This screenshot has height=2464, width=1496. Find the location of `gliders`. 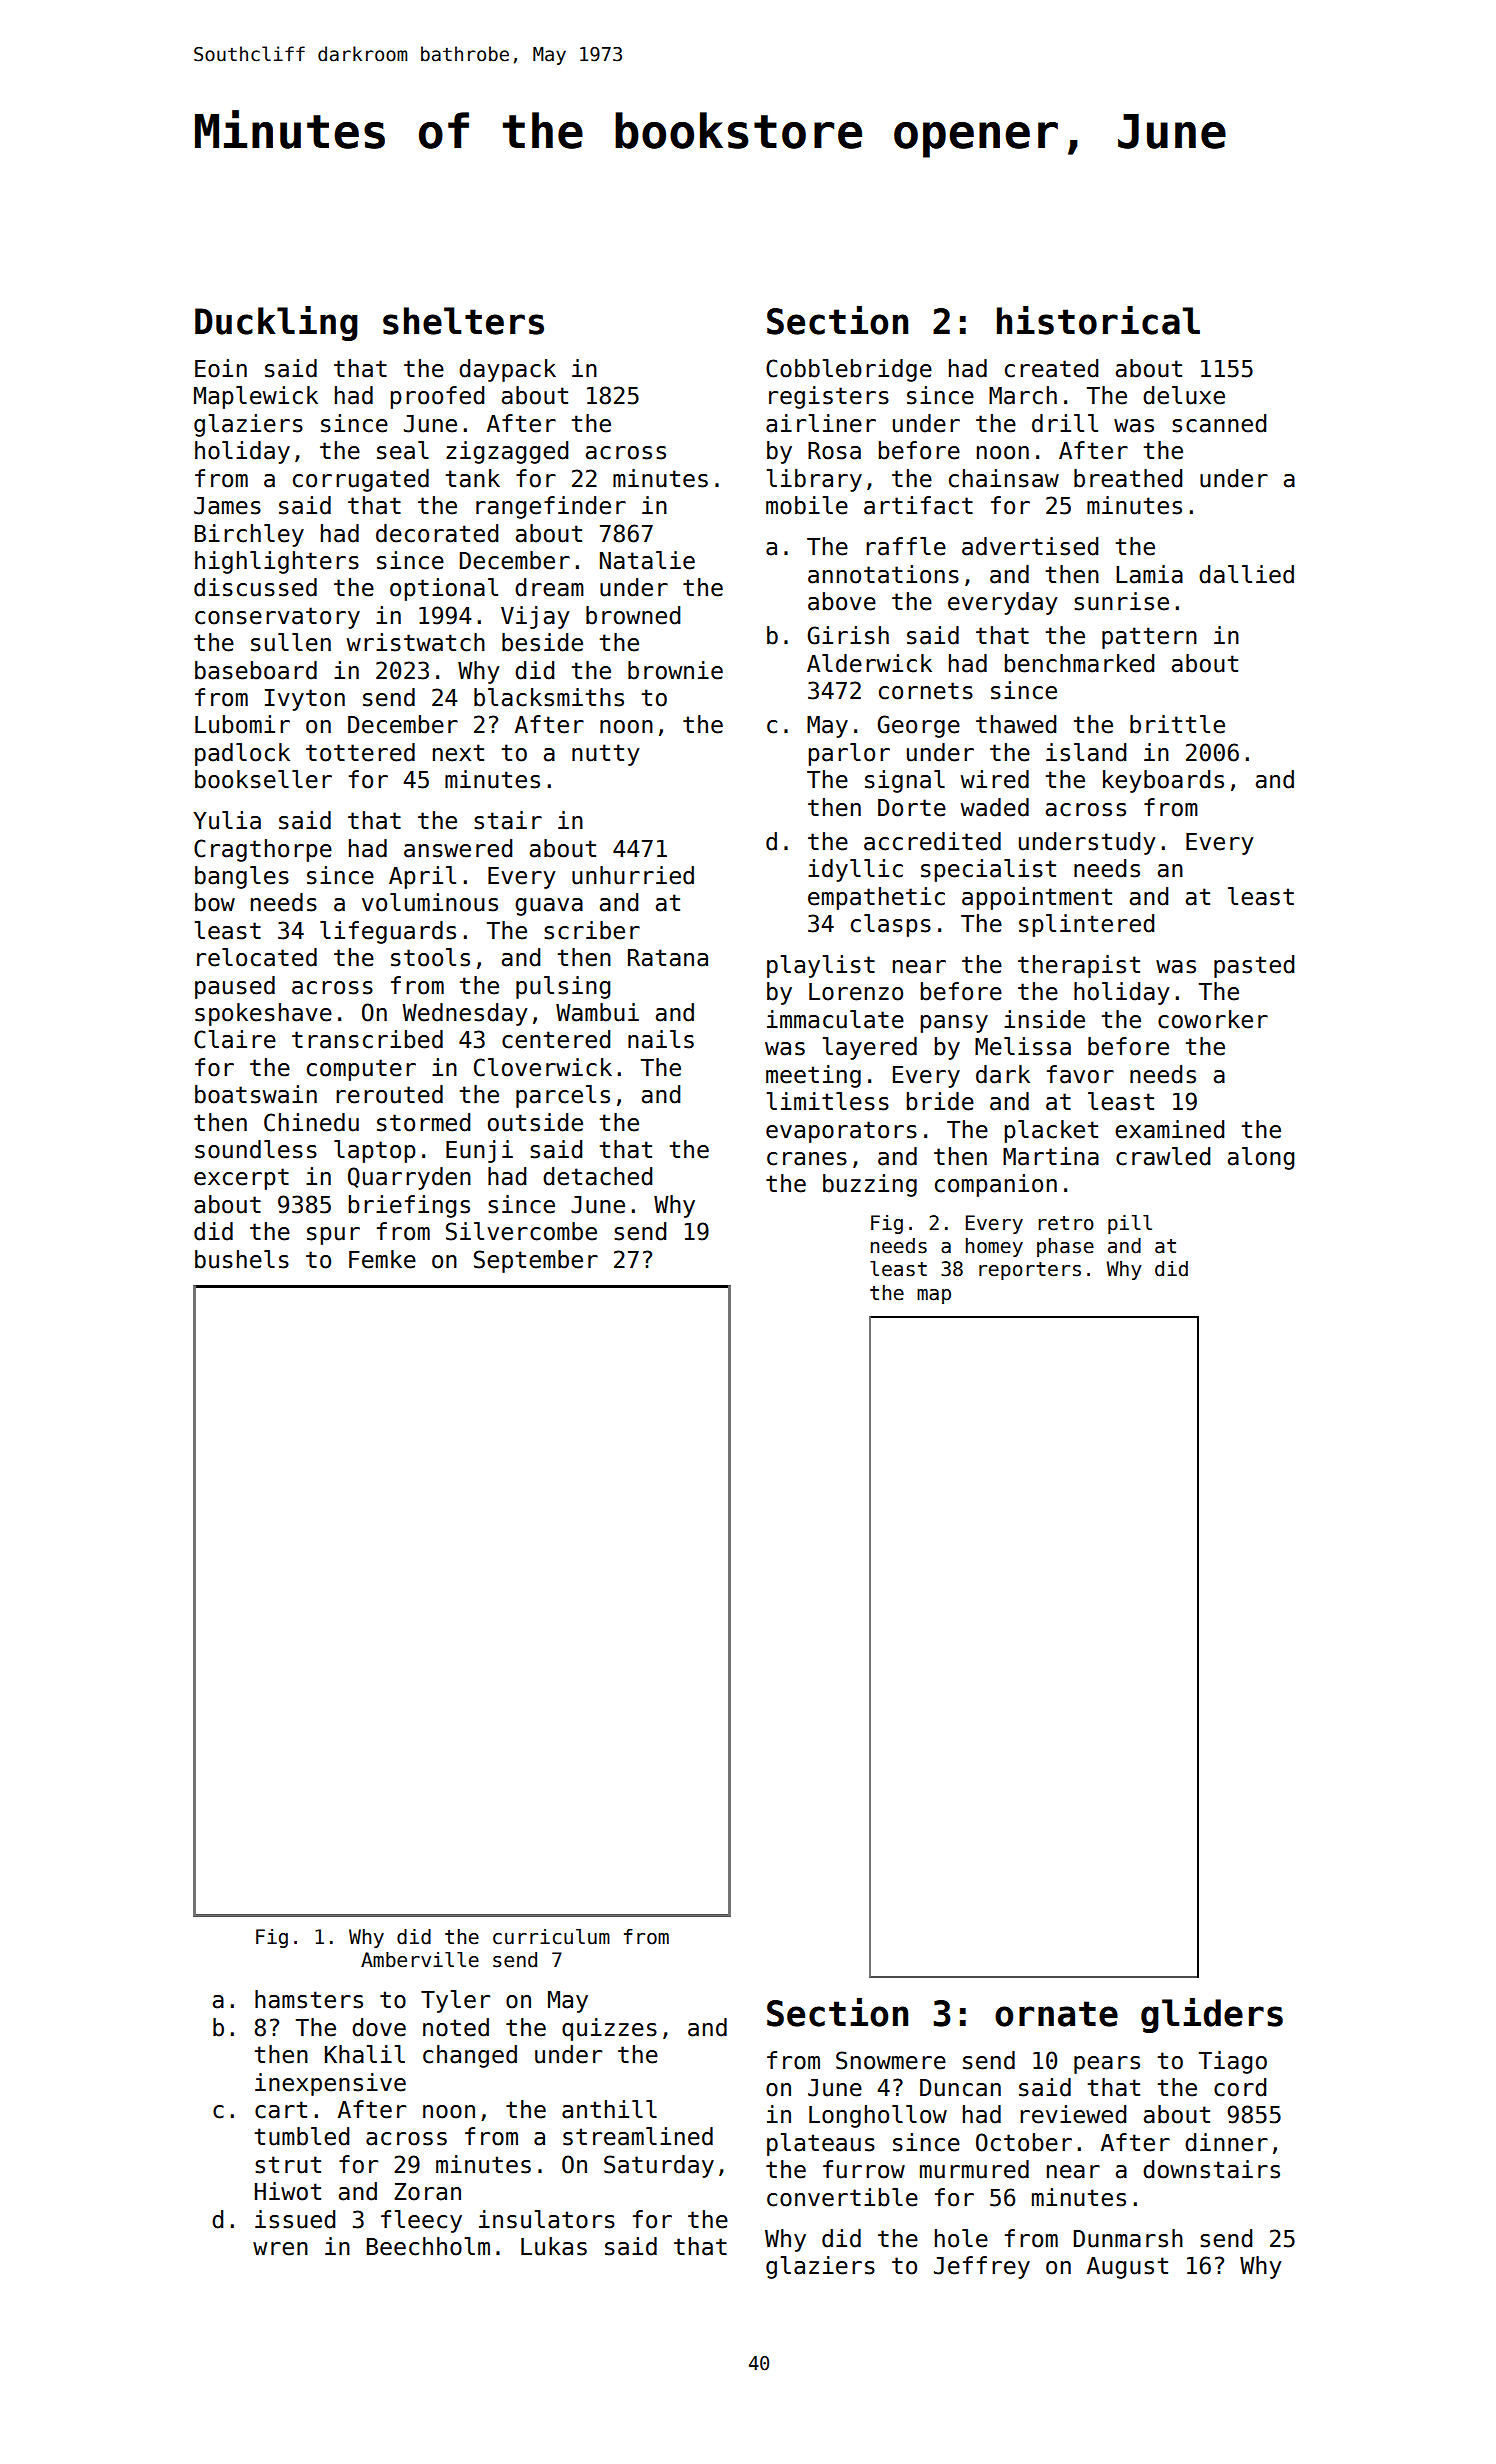

gliders is located at coordinates (1212, 2015).
